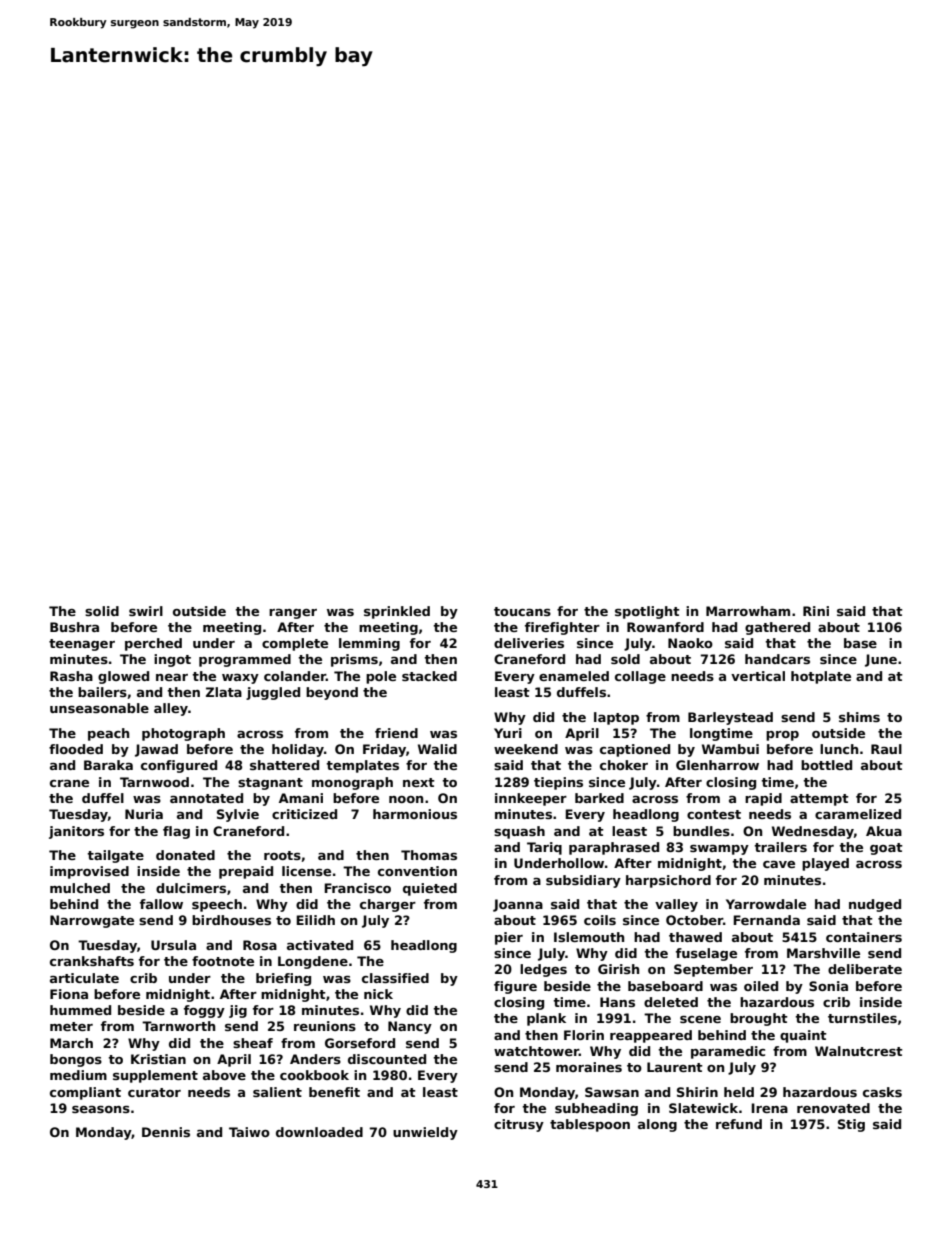 The width and height of the document is (952, 1233). I want to click on discounted, so click(387, 1059).
